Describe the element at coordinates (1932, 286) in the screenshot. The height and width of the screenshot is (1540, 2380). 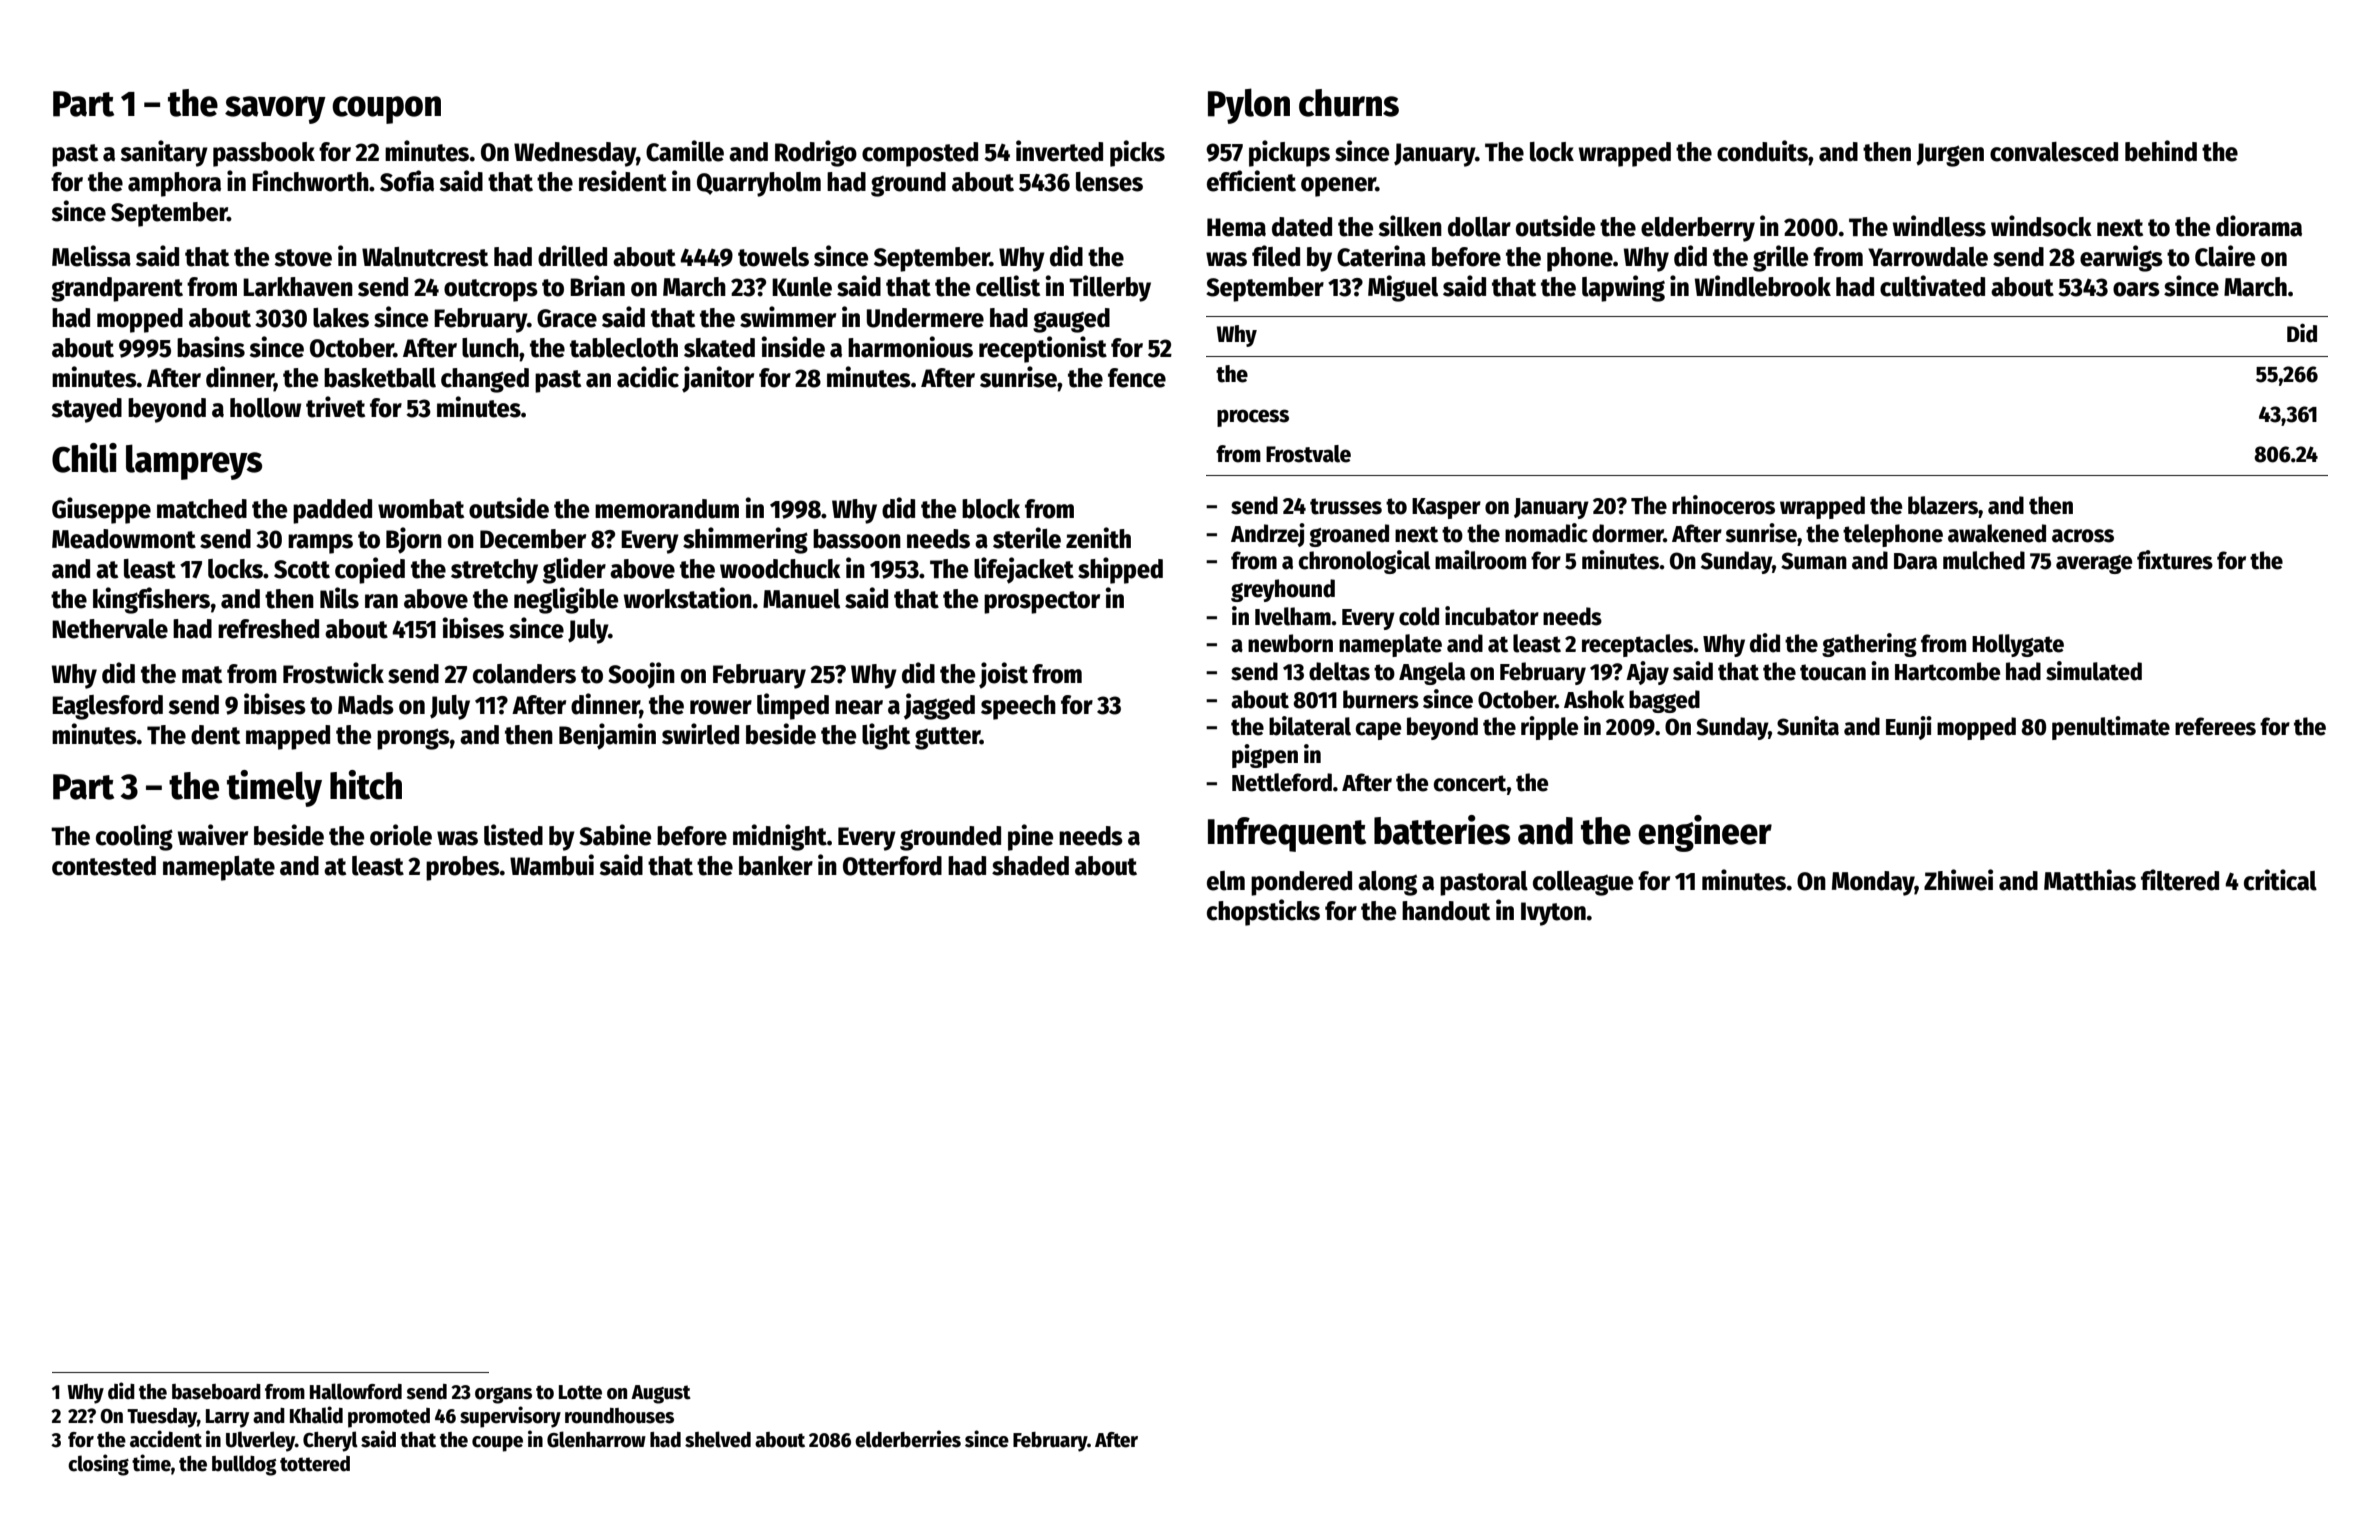
I see `cultivated` at that location.
